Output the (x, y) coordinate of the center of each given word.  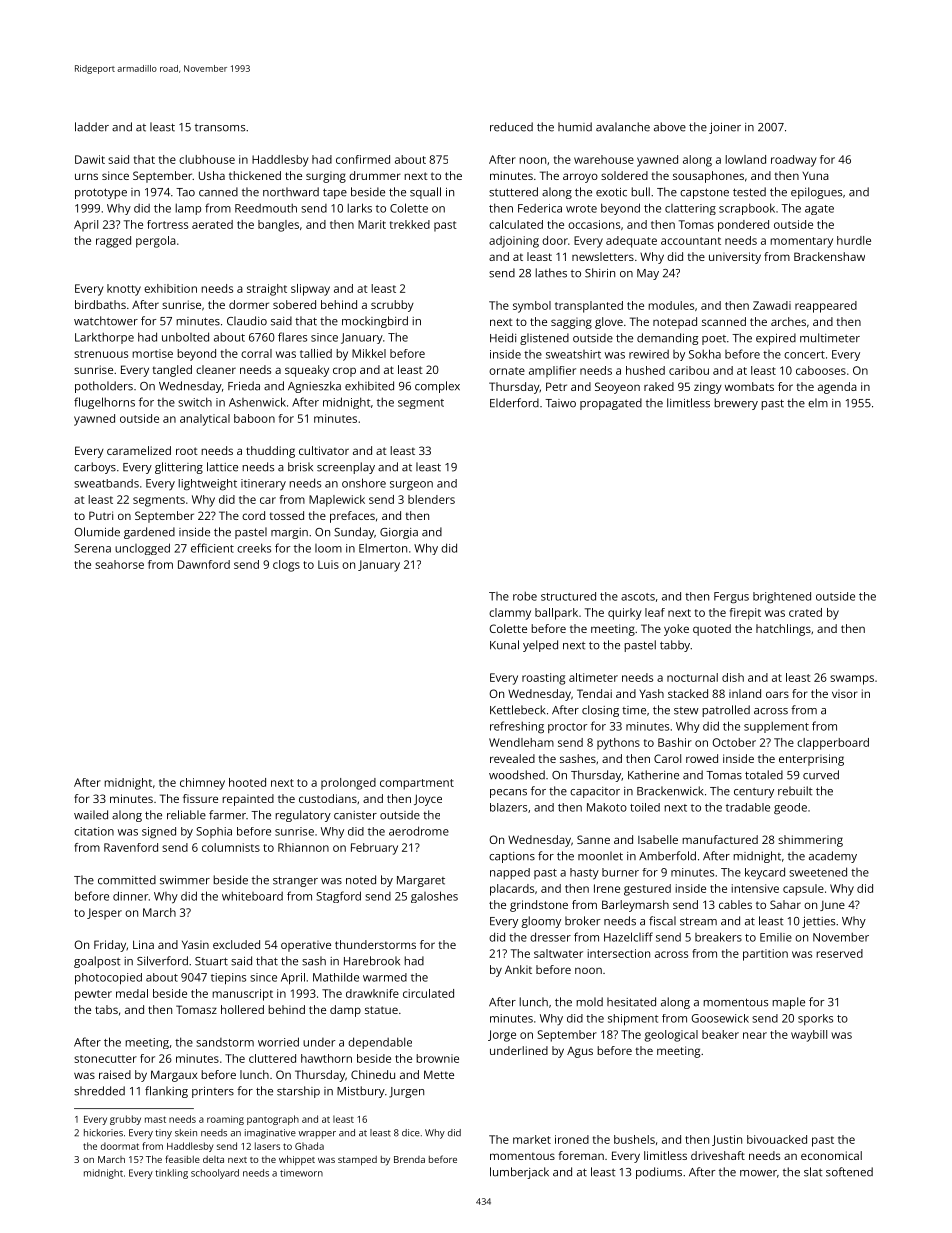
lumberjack (519, 1173)
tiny (163, 1134)
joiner (725, 128)
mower (758, 1173)
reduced (511, 127)
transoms (220, 128)
